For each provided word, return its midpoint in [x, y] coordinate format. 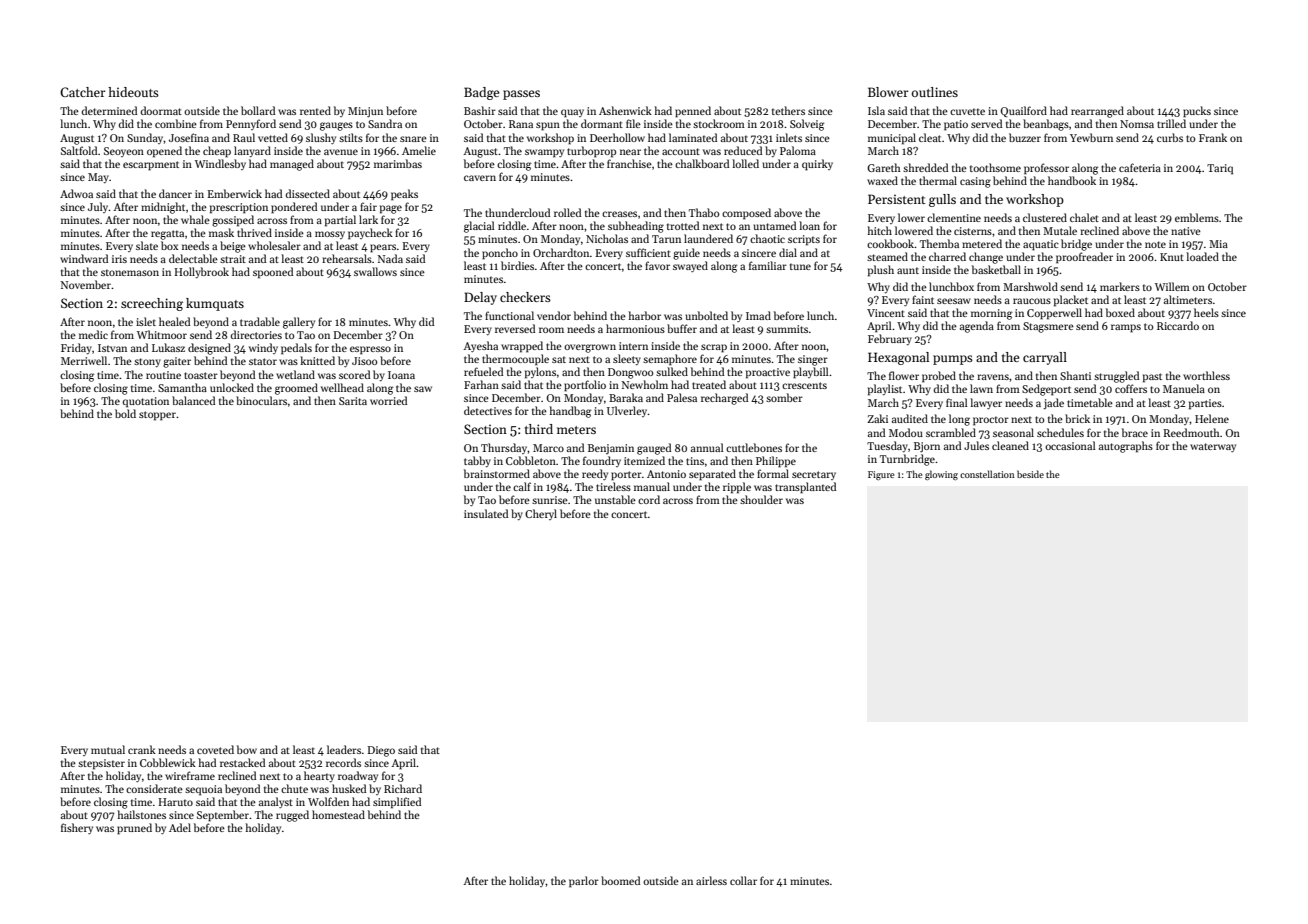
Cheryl [541, 514]
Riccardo [1178, 325]
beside [1030, 474]
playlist [885, 390]
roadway [358, 776]
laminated [693, 137]
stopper [157, 416]
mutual [108, 749]
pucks [1197, 112]
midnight [163, 208]
